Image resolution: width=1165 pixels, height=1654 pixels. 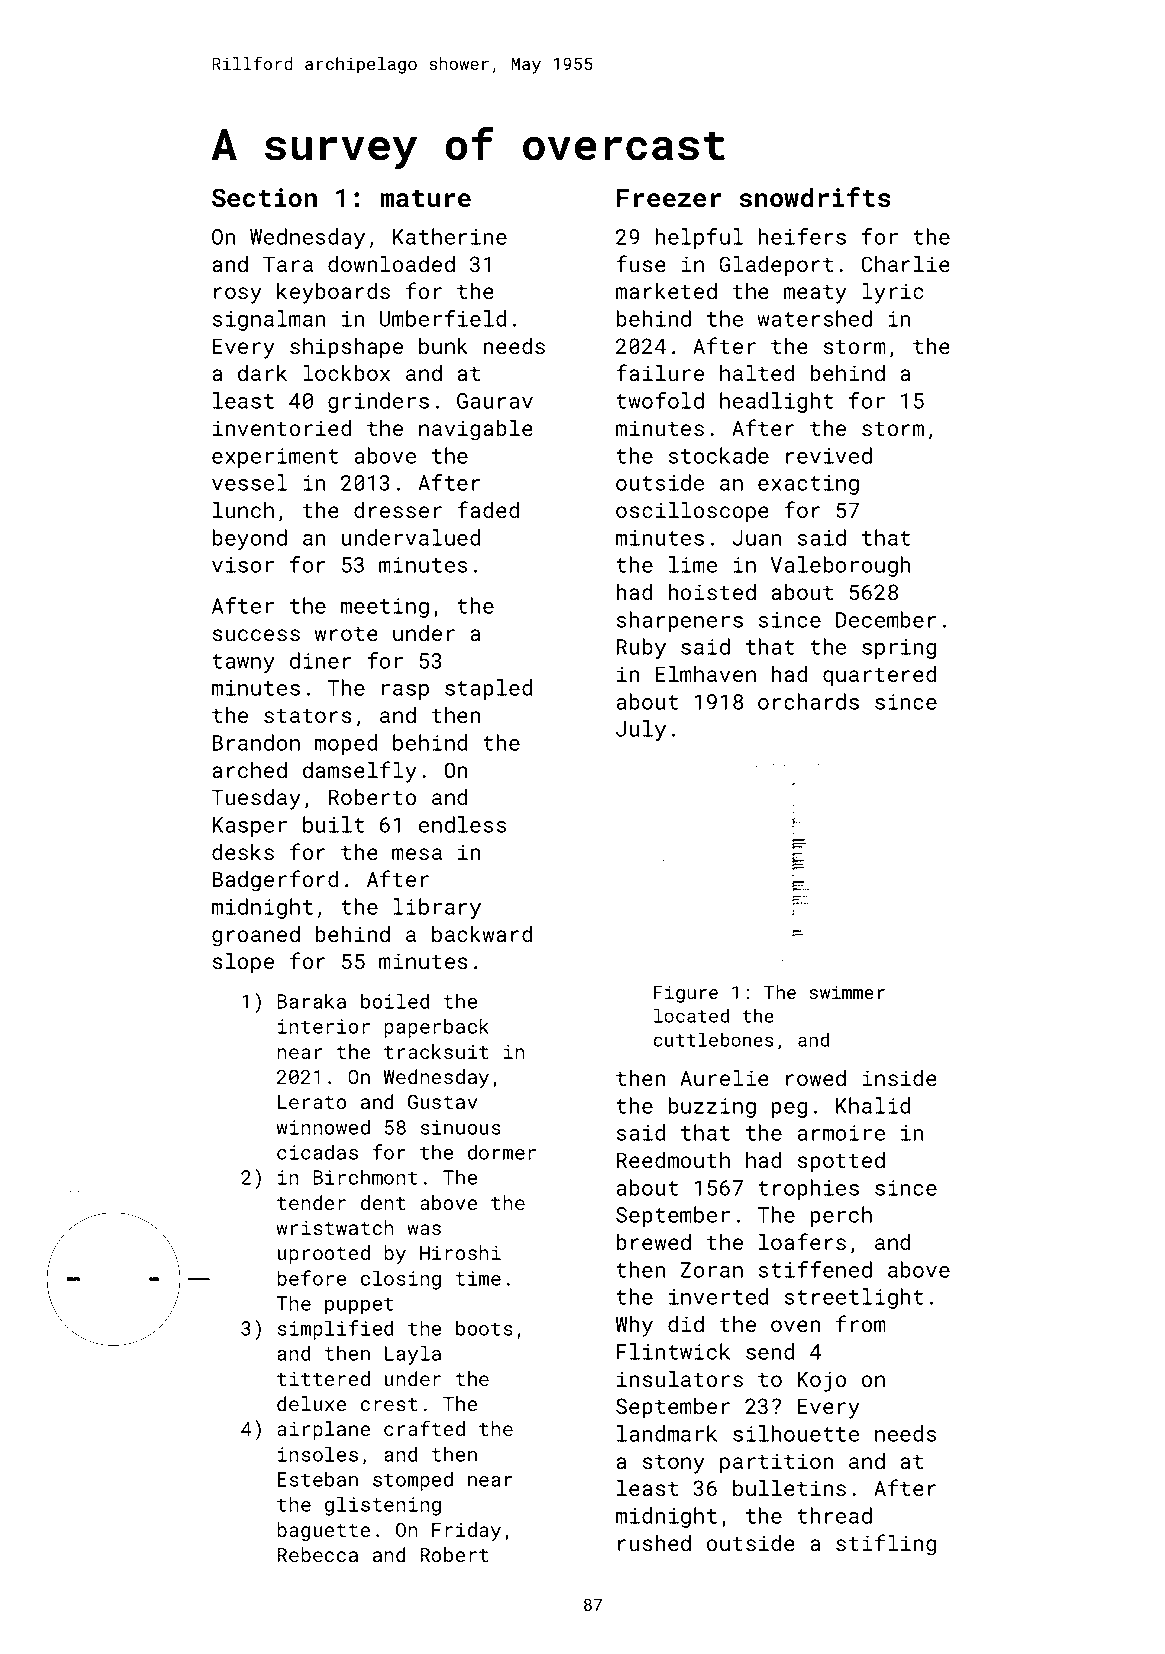 What do you see at coordinates (808, 701) in the image?
I see `orchards` at bounding box center [808, 701].
